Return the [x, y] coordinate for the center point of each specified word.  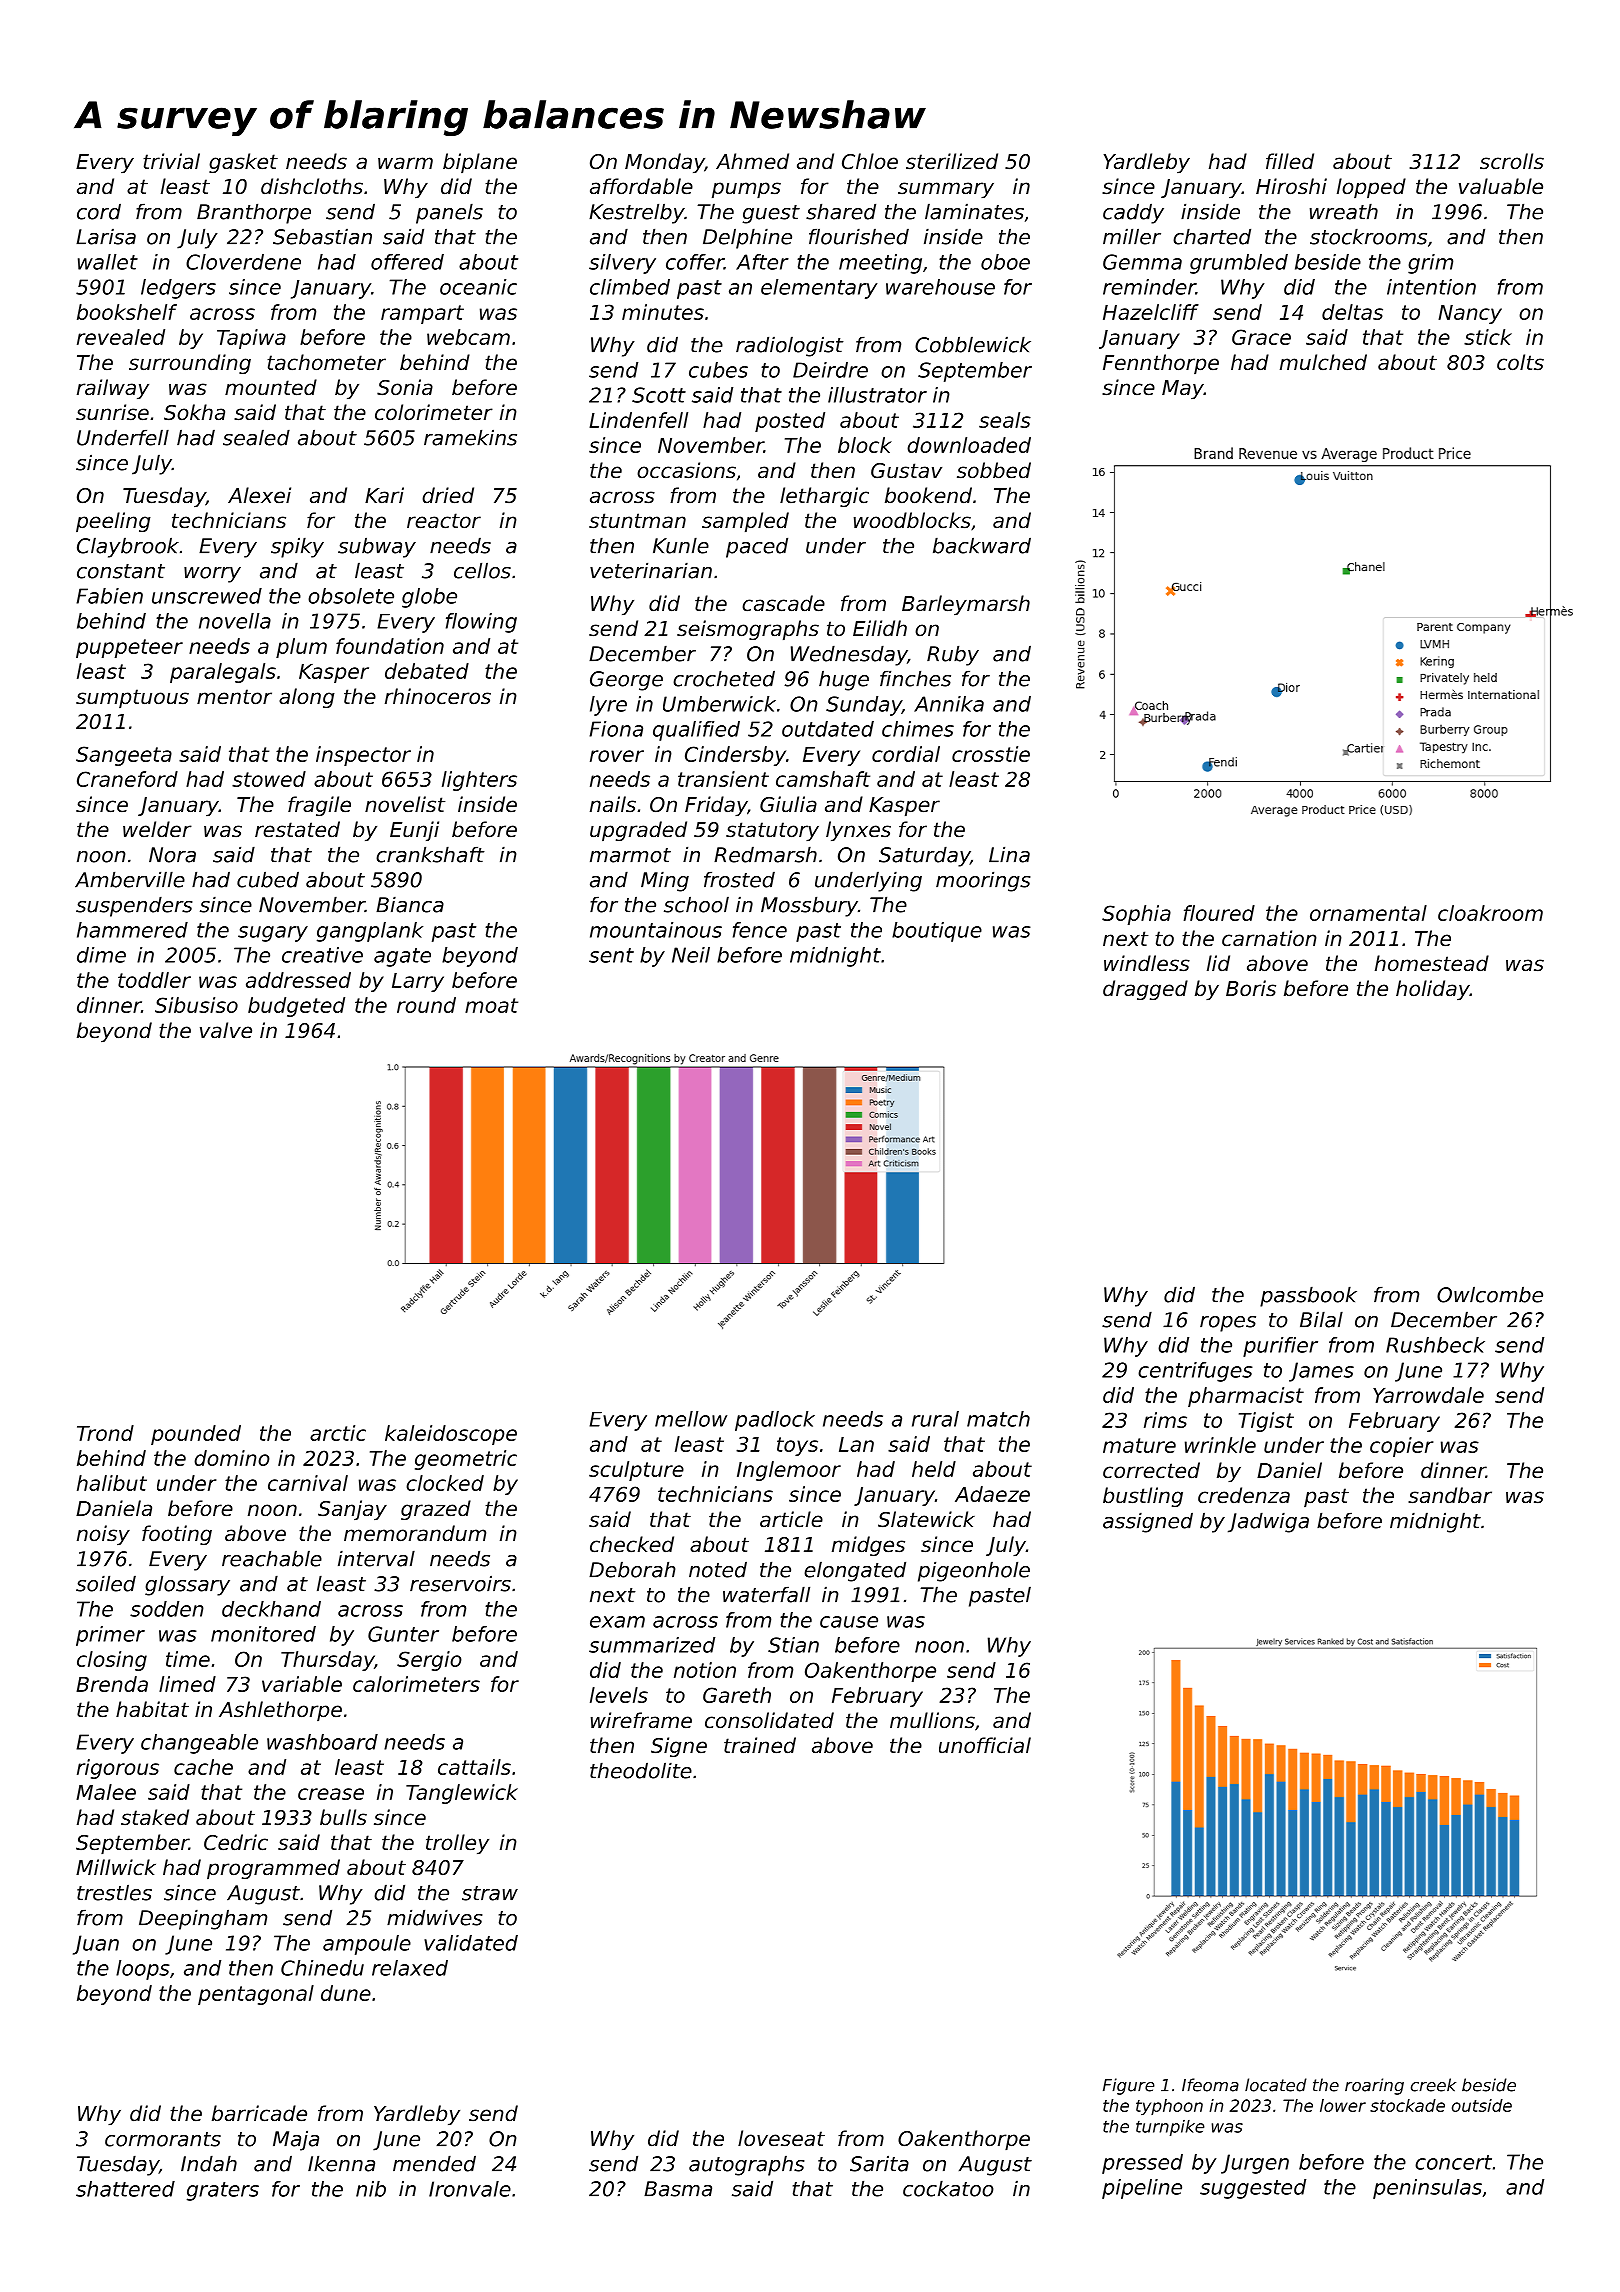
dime [101, 955]
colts [1520, 362]
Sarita [879, 2163]
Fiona [616, 729]
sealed [256, 437]
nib [371, 2189]
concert [1453, 2162]
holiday [1433, 990]
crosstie [991, 754]
